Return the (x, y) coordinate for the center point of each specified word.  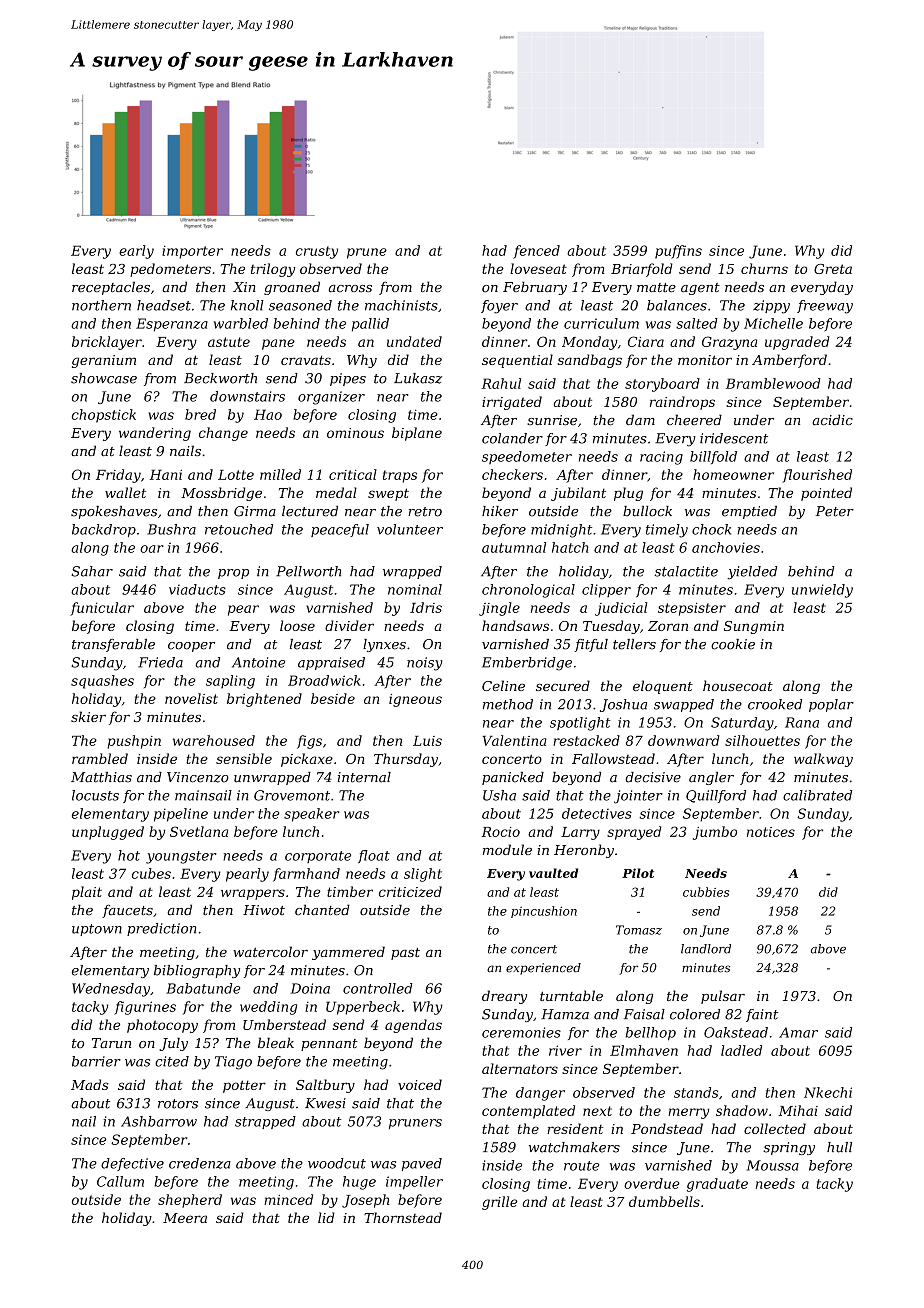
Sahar (92, 571)
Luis (427, 741)
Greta (833, 269)
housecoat (738, 685)
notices (771, 832)
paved (422, 1164)
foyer (499, 307)
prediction (161, 929)
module (507, 849)
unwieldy (822, 591)
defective (132, 1164)
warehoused (214, 740)
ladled (741, 1050)
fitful (591, 645)
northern (101, 305)
